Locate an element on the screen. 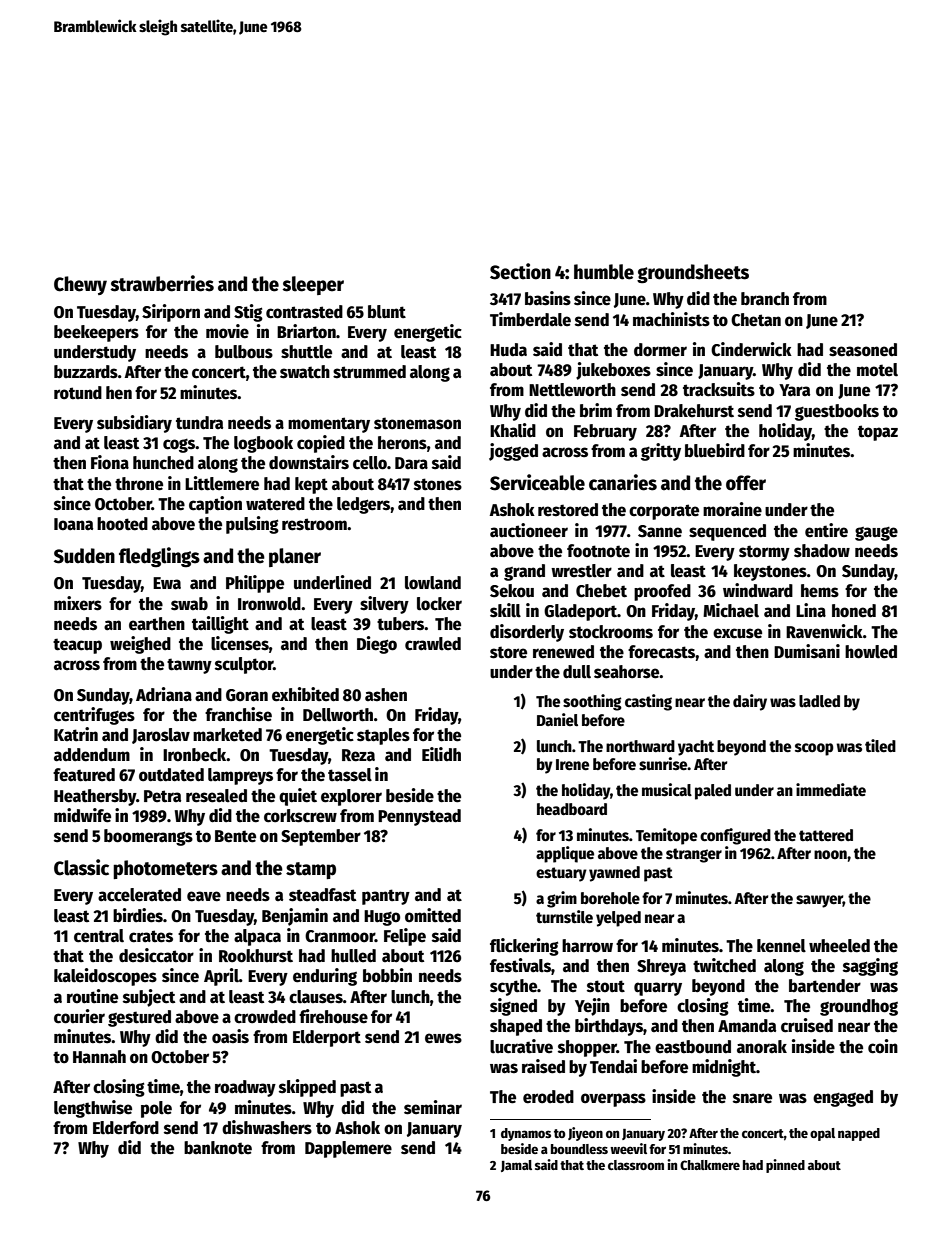 The height and width of the screenshot is (1233, 952). Daniel is located at coordinates (557, 719).
